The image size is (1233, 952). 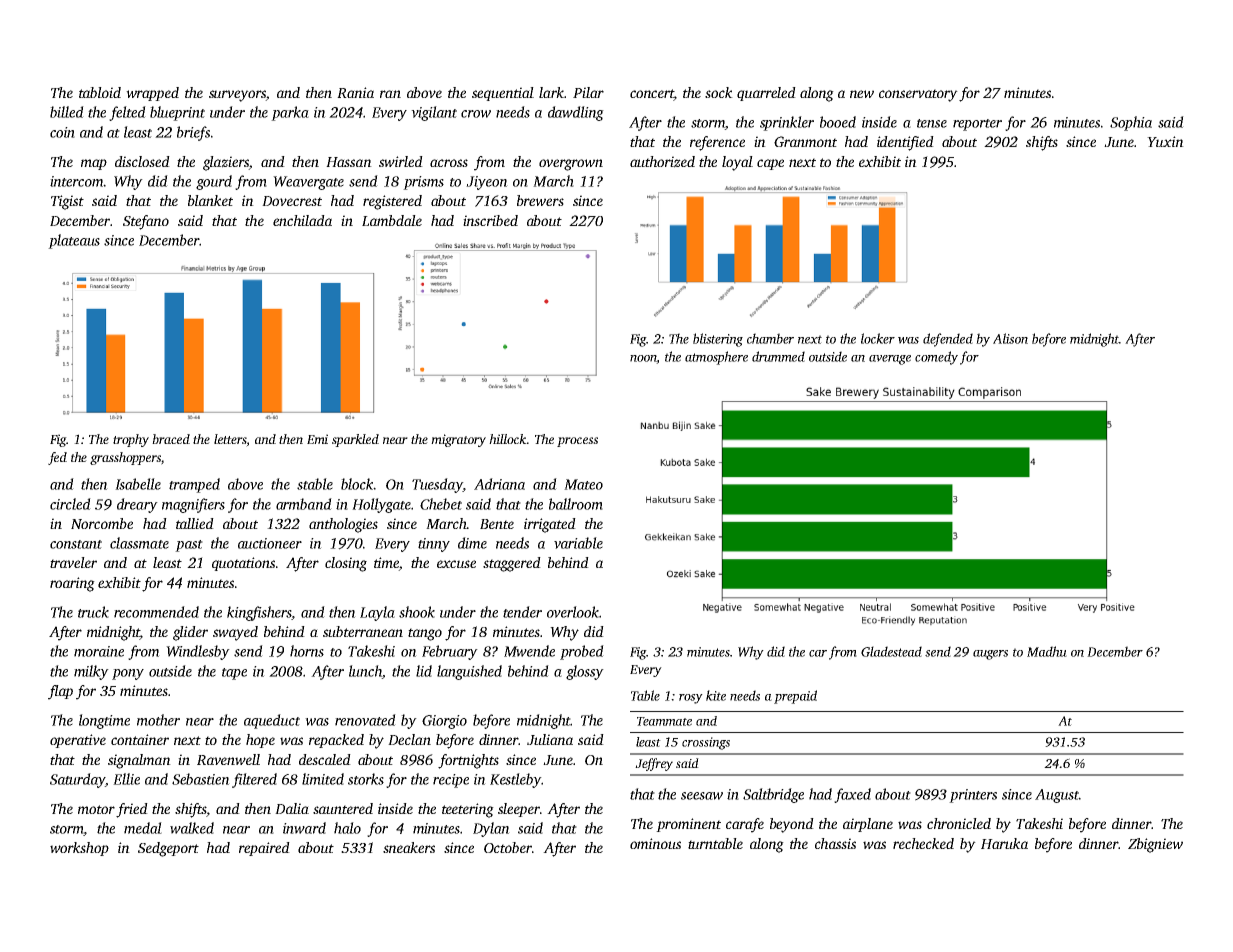 What do you see at coordinates (550, 739) in the document?
I see `Juliana` at bounding box center [550, 739].
